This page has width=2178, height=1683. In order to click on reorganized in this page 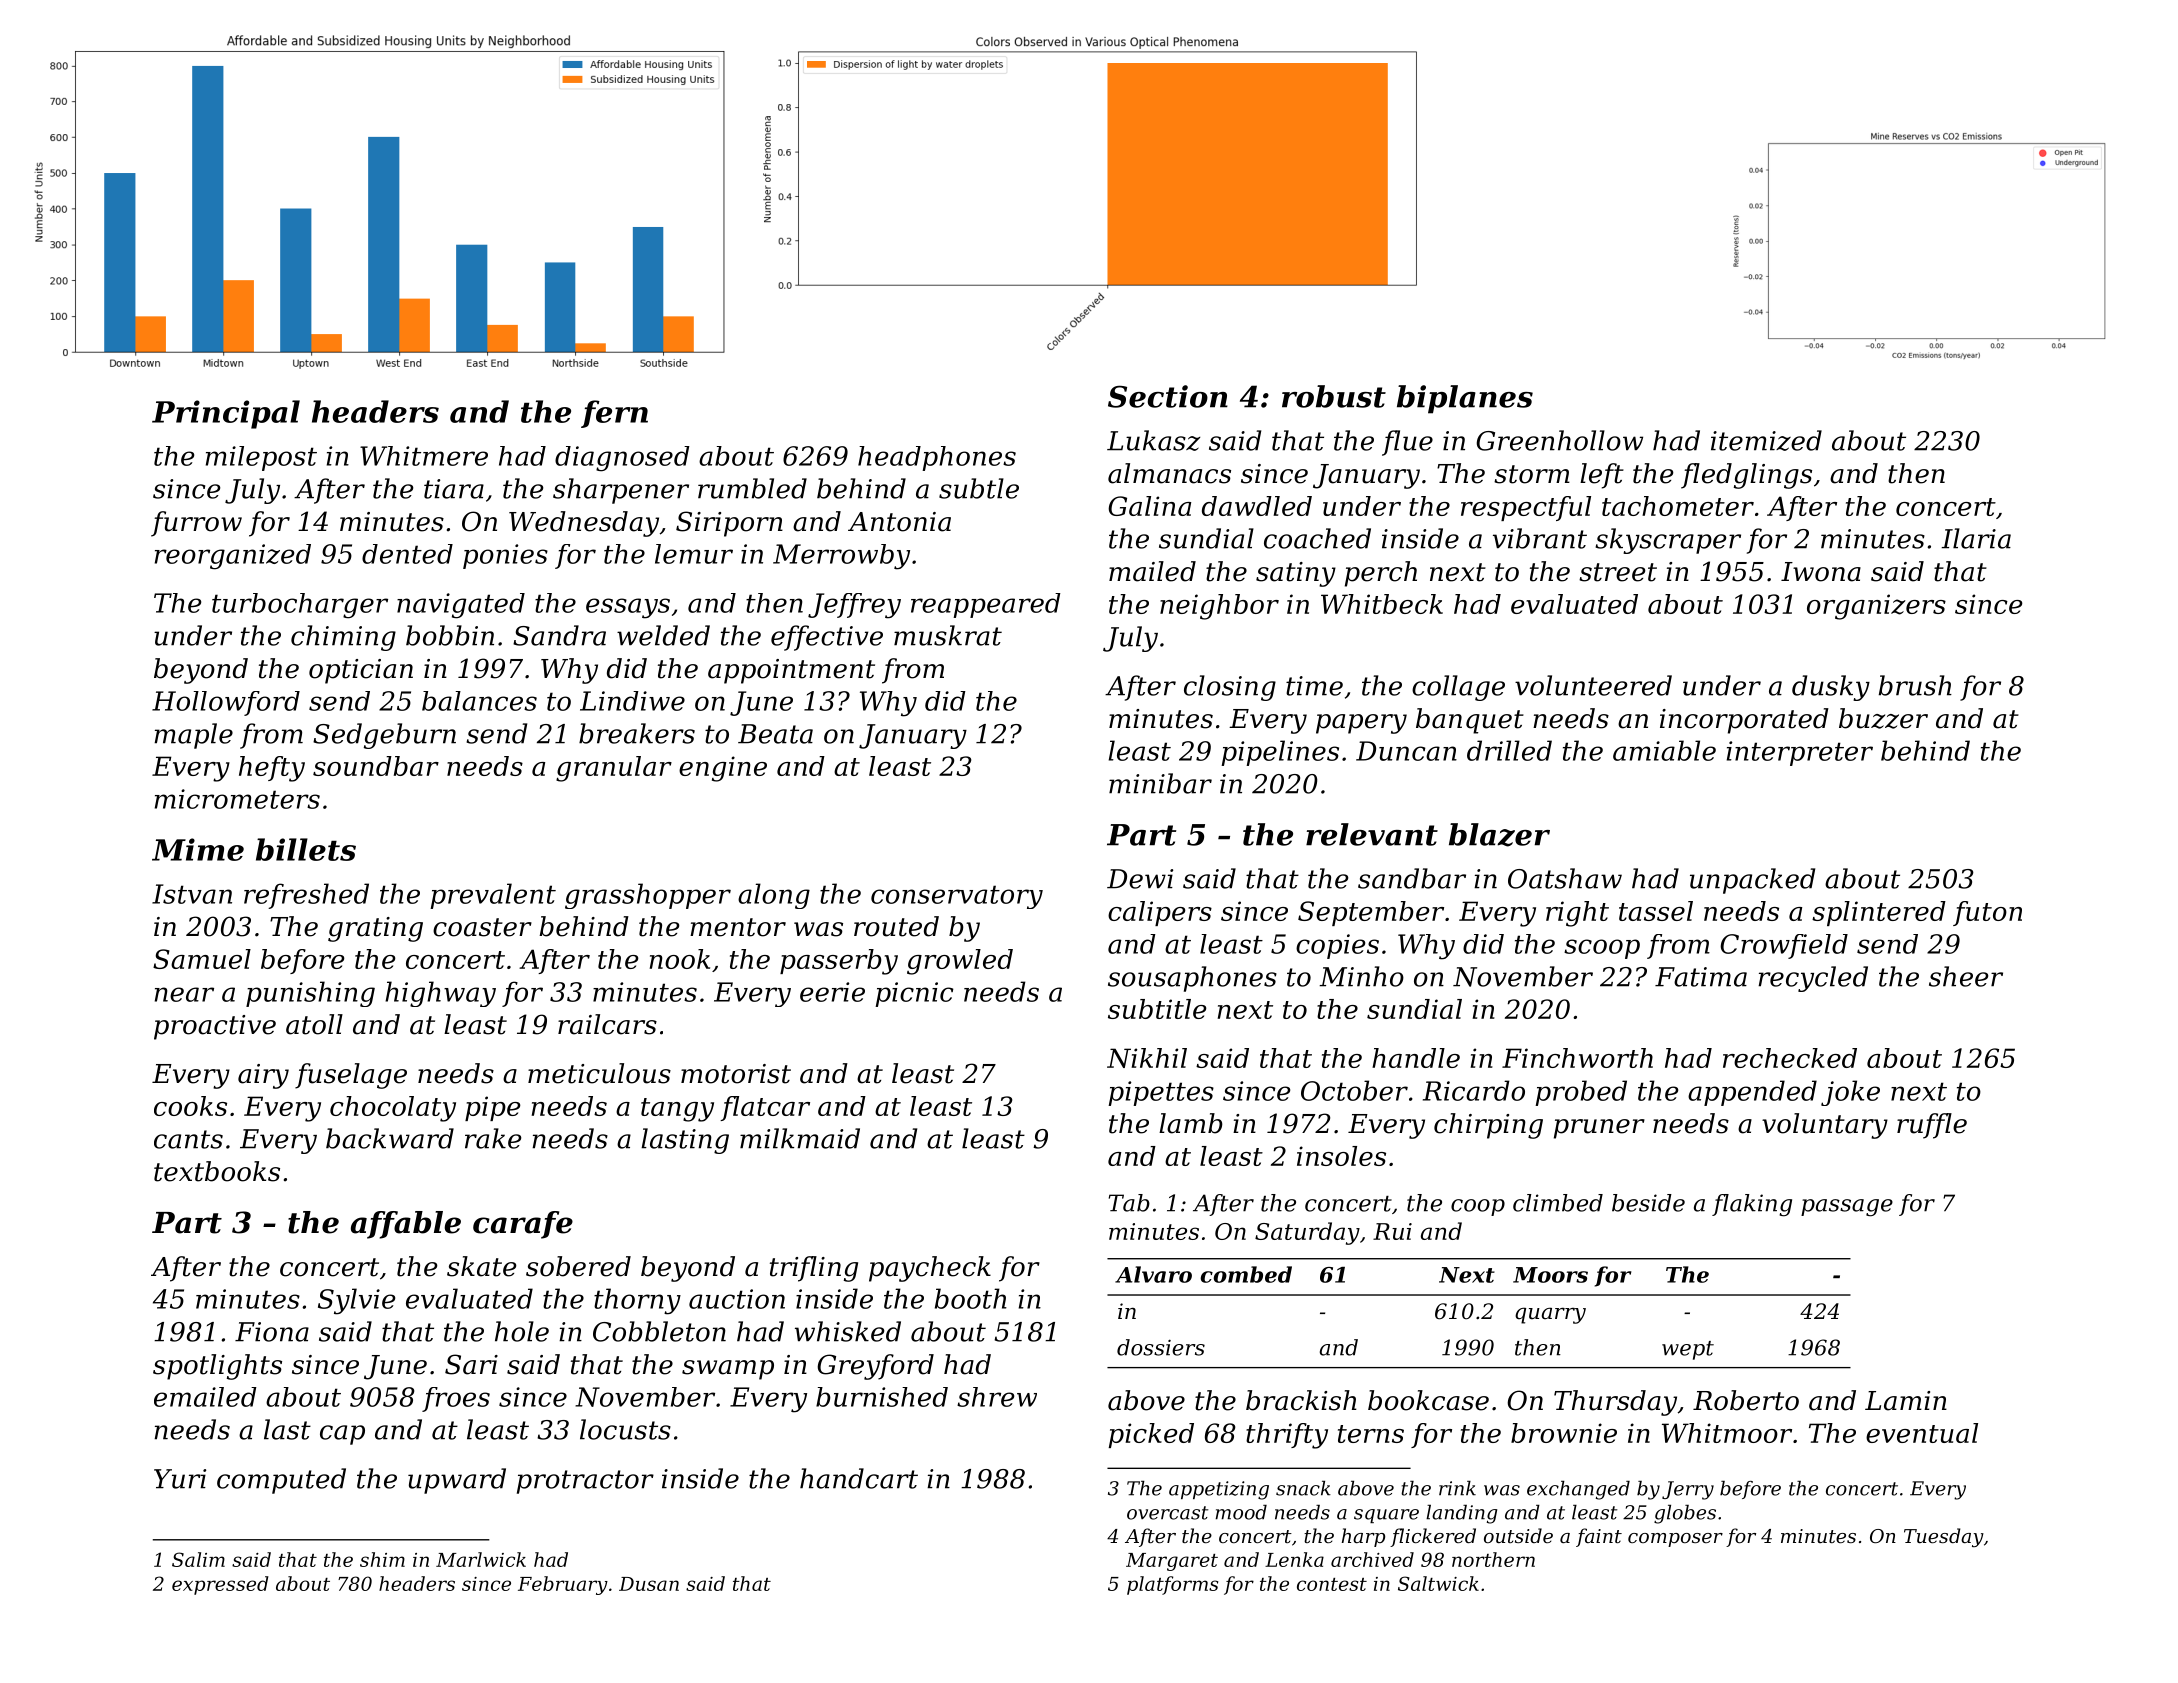, I will do `click(233, 557)`.
